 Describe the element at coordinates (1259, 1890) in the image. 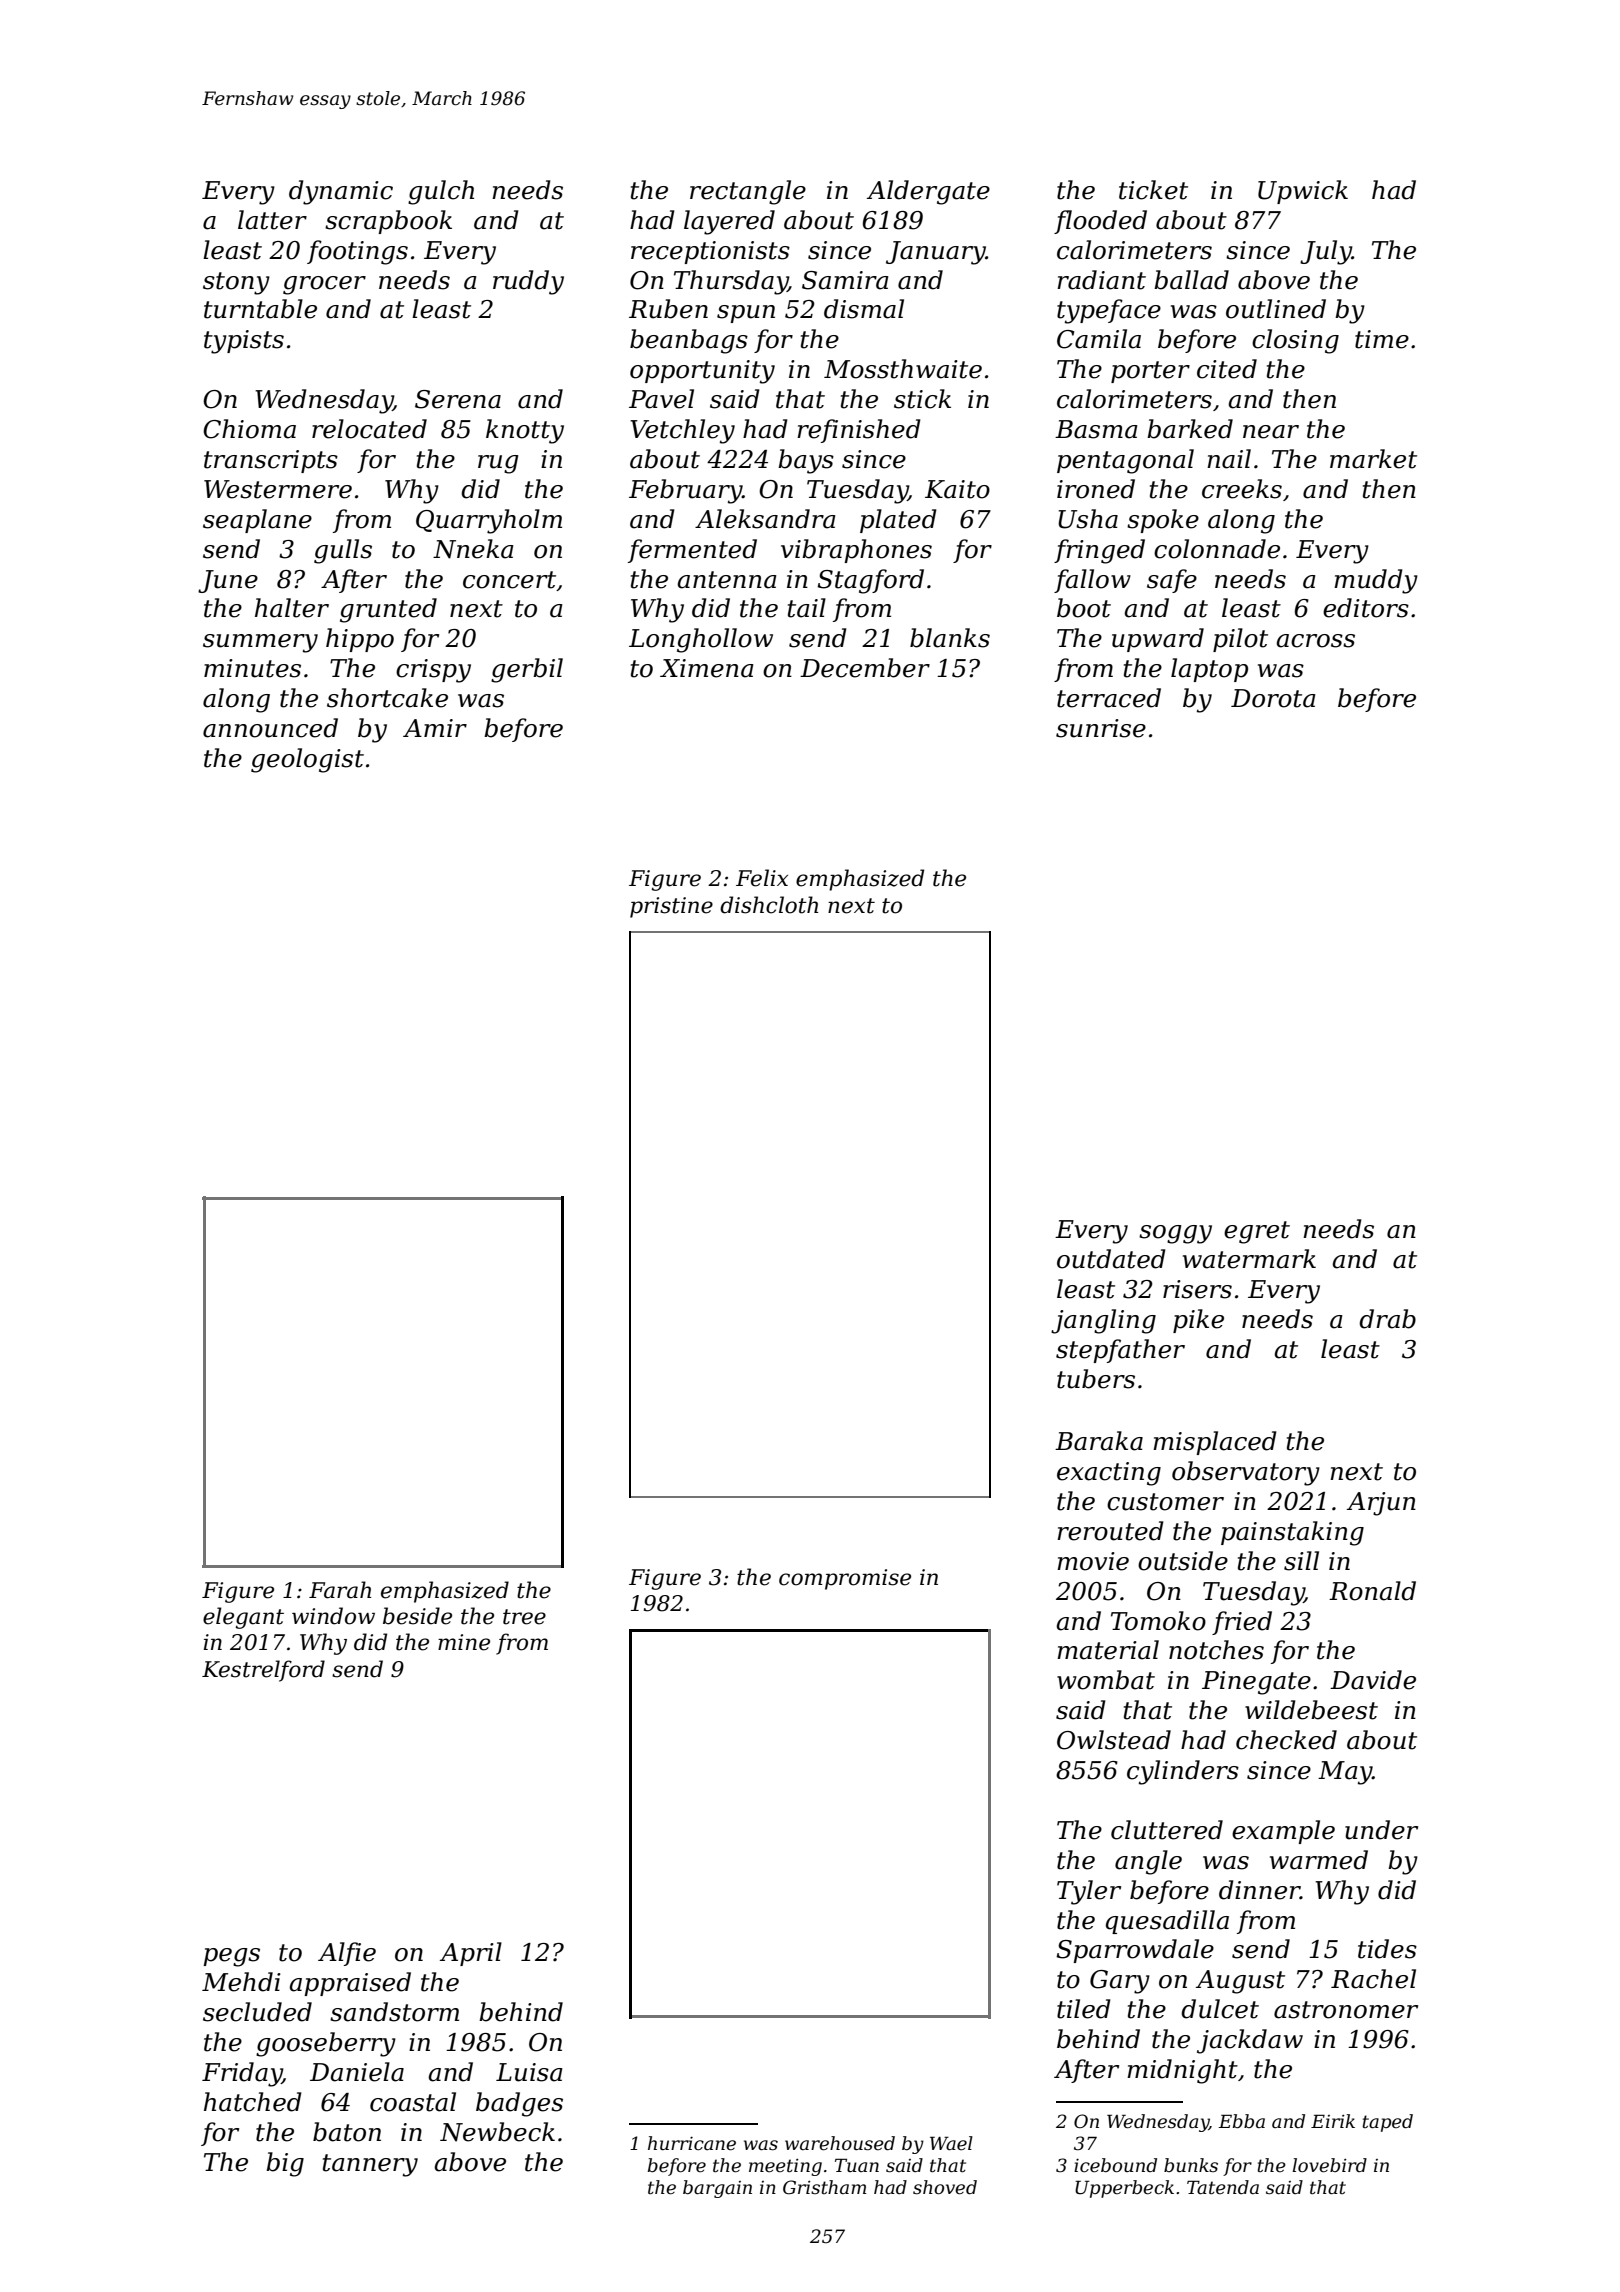

I see `dinner` at that location.
